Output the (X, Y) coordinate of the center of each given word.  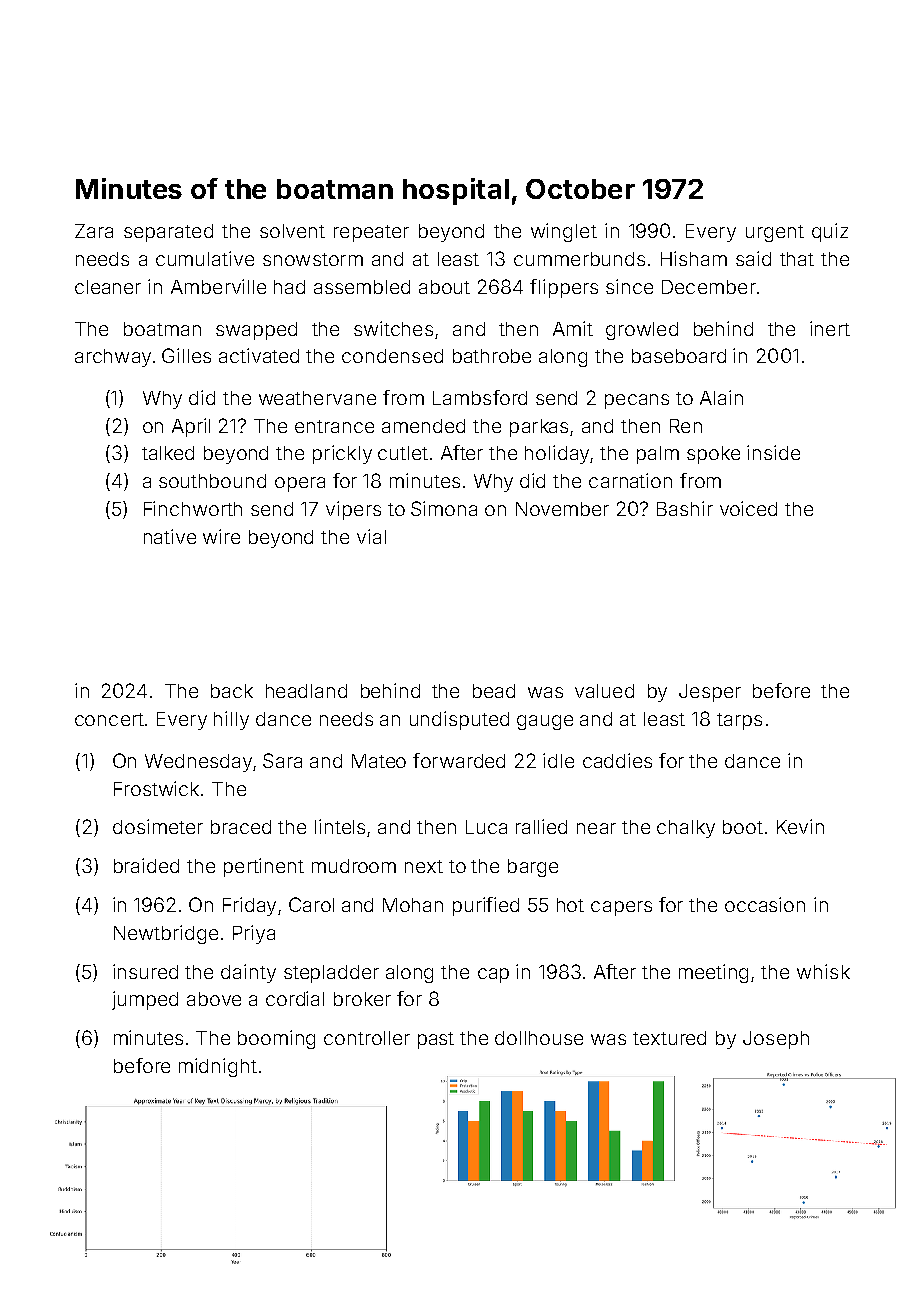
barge (533, 868)
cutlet (403, 453)
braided (146, 865)
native (170, 536)
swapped (256, 331)
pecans (637, 401)
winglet (564, 232)
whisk (823, 971)
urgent (775, 233)
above (214, 999)
